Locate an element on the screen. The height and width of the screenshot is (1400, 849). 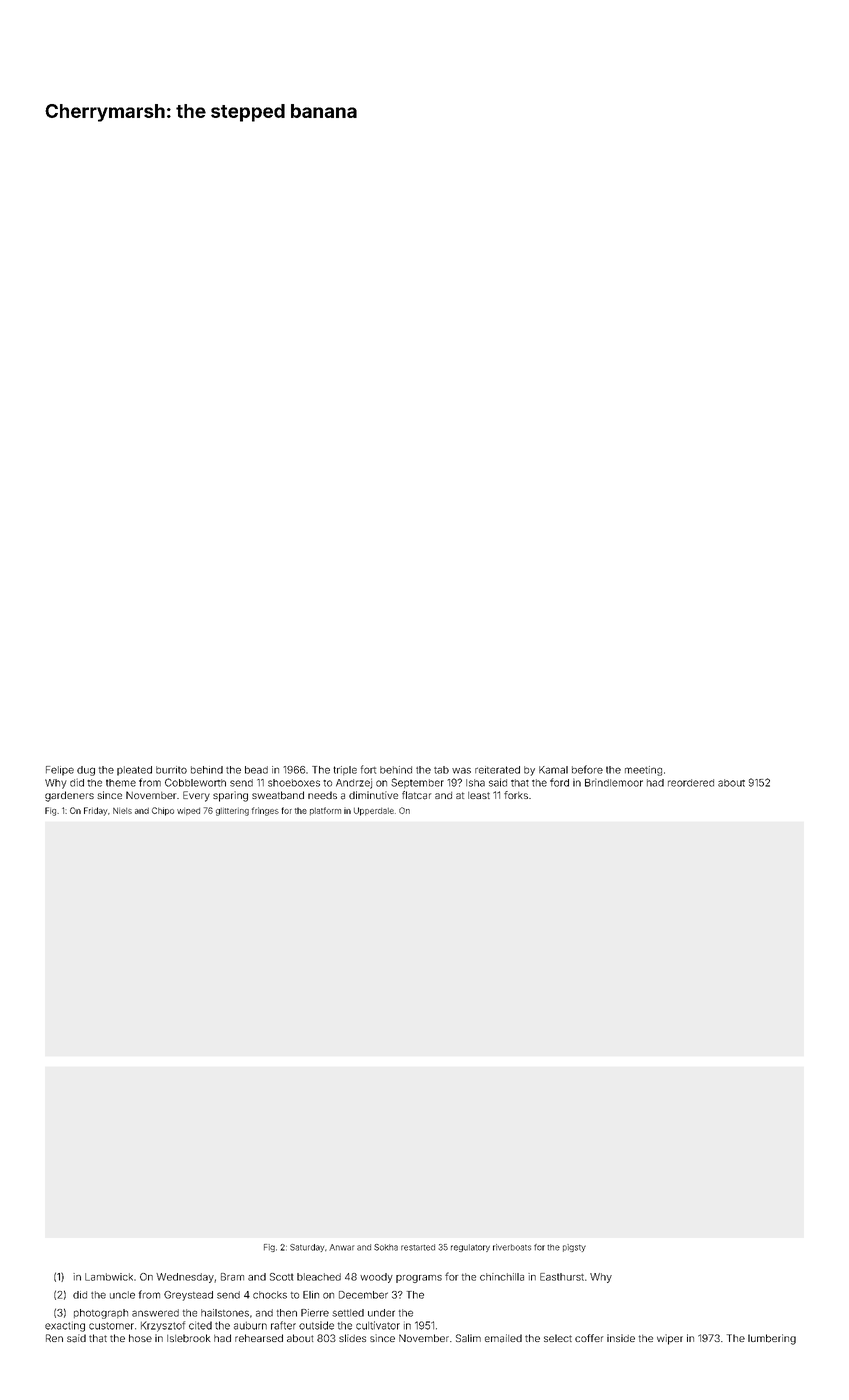
burrito is located at coordinates (171, 770).
